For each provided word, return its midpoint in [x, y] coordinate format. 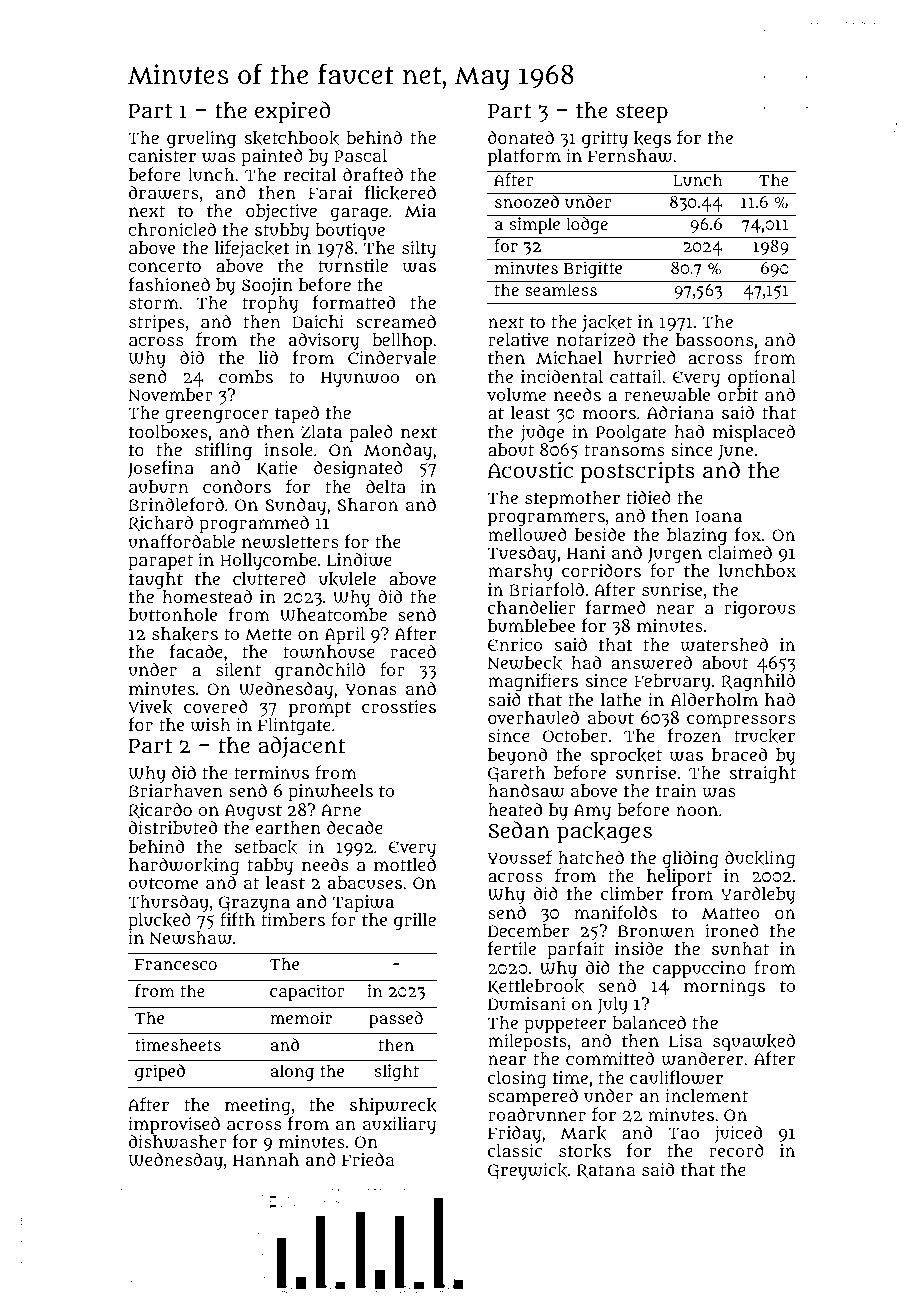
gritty [605, 140]
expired [292, 112]
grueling [201, 140]
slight [397, 1072]
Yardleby [758, 895]
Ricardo [160, 810]
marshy [520, 572]
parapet [160, 562]
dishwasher [178, 1142]
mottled [405, 864]
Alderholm [714, 699]
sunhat [740, 948]
